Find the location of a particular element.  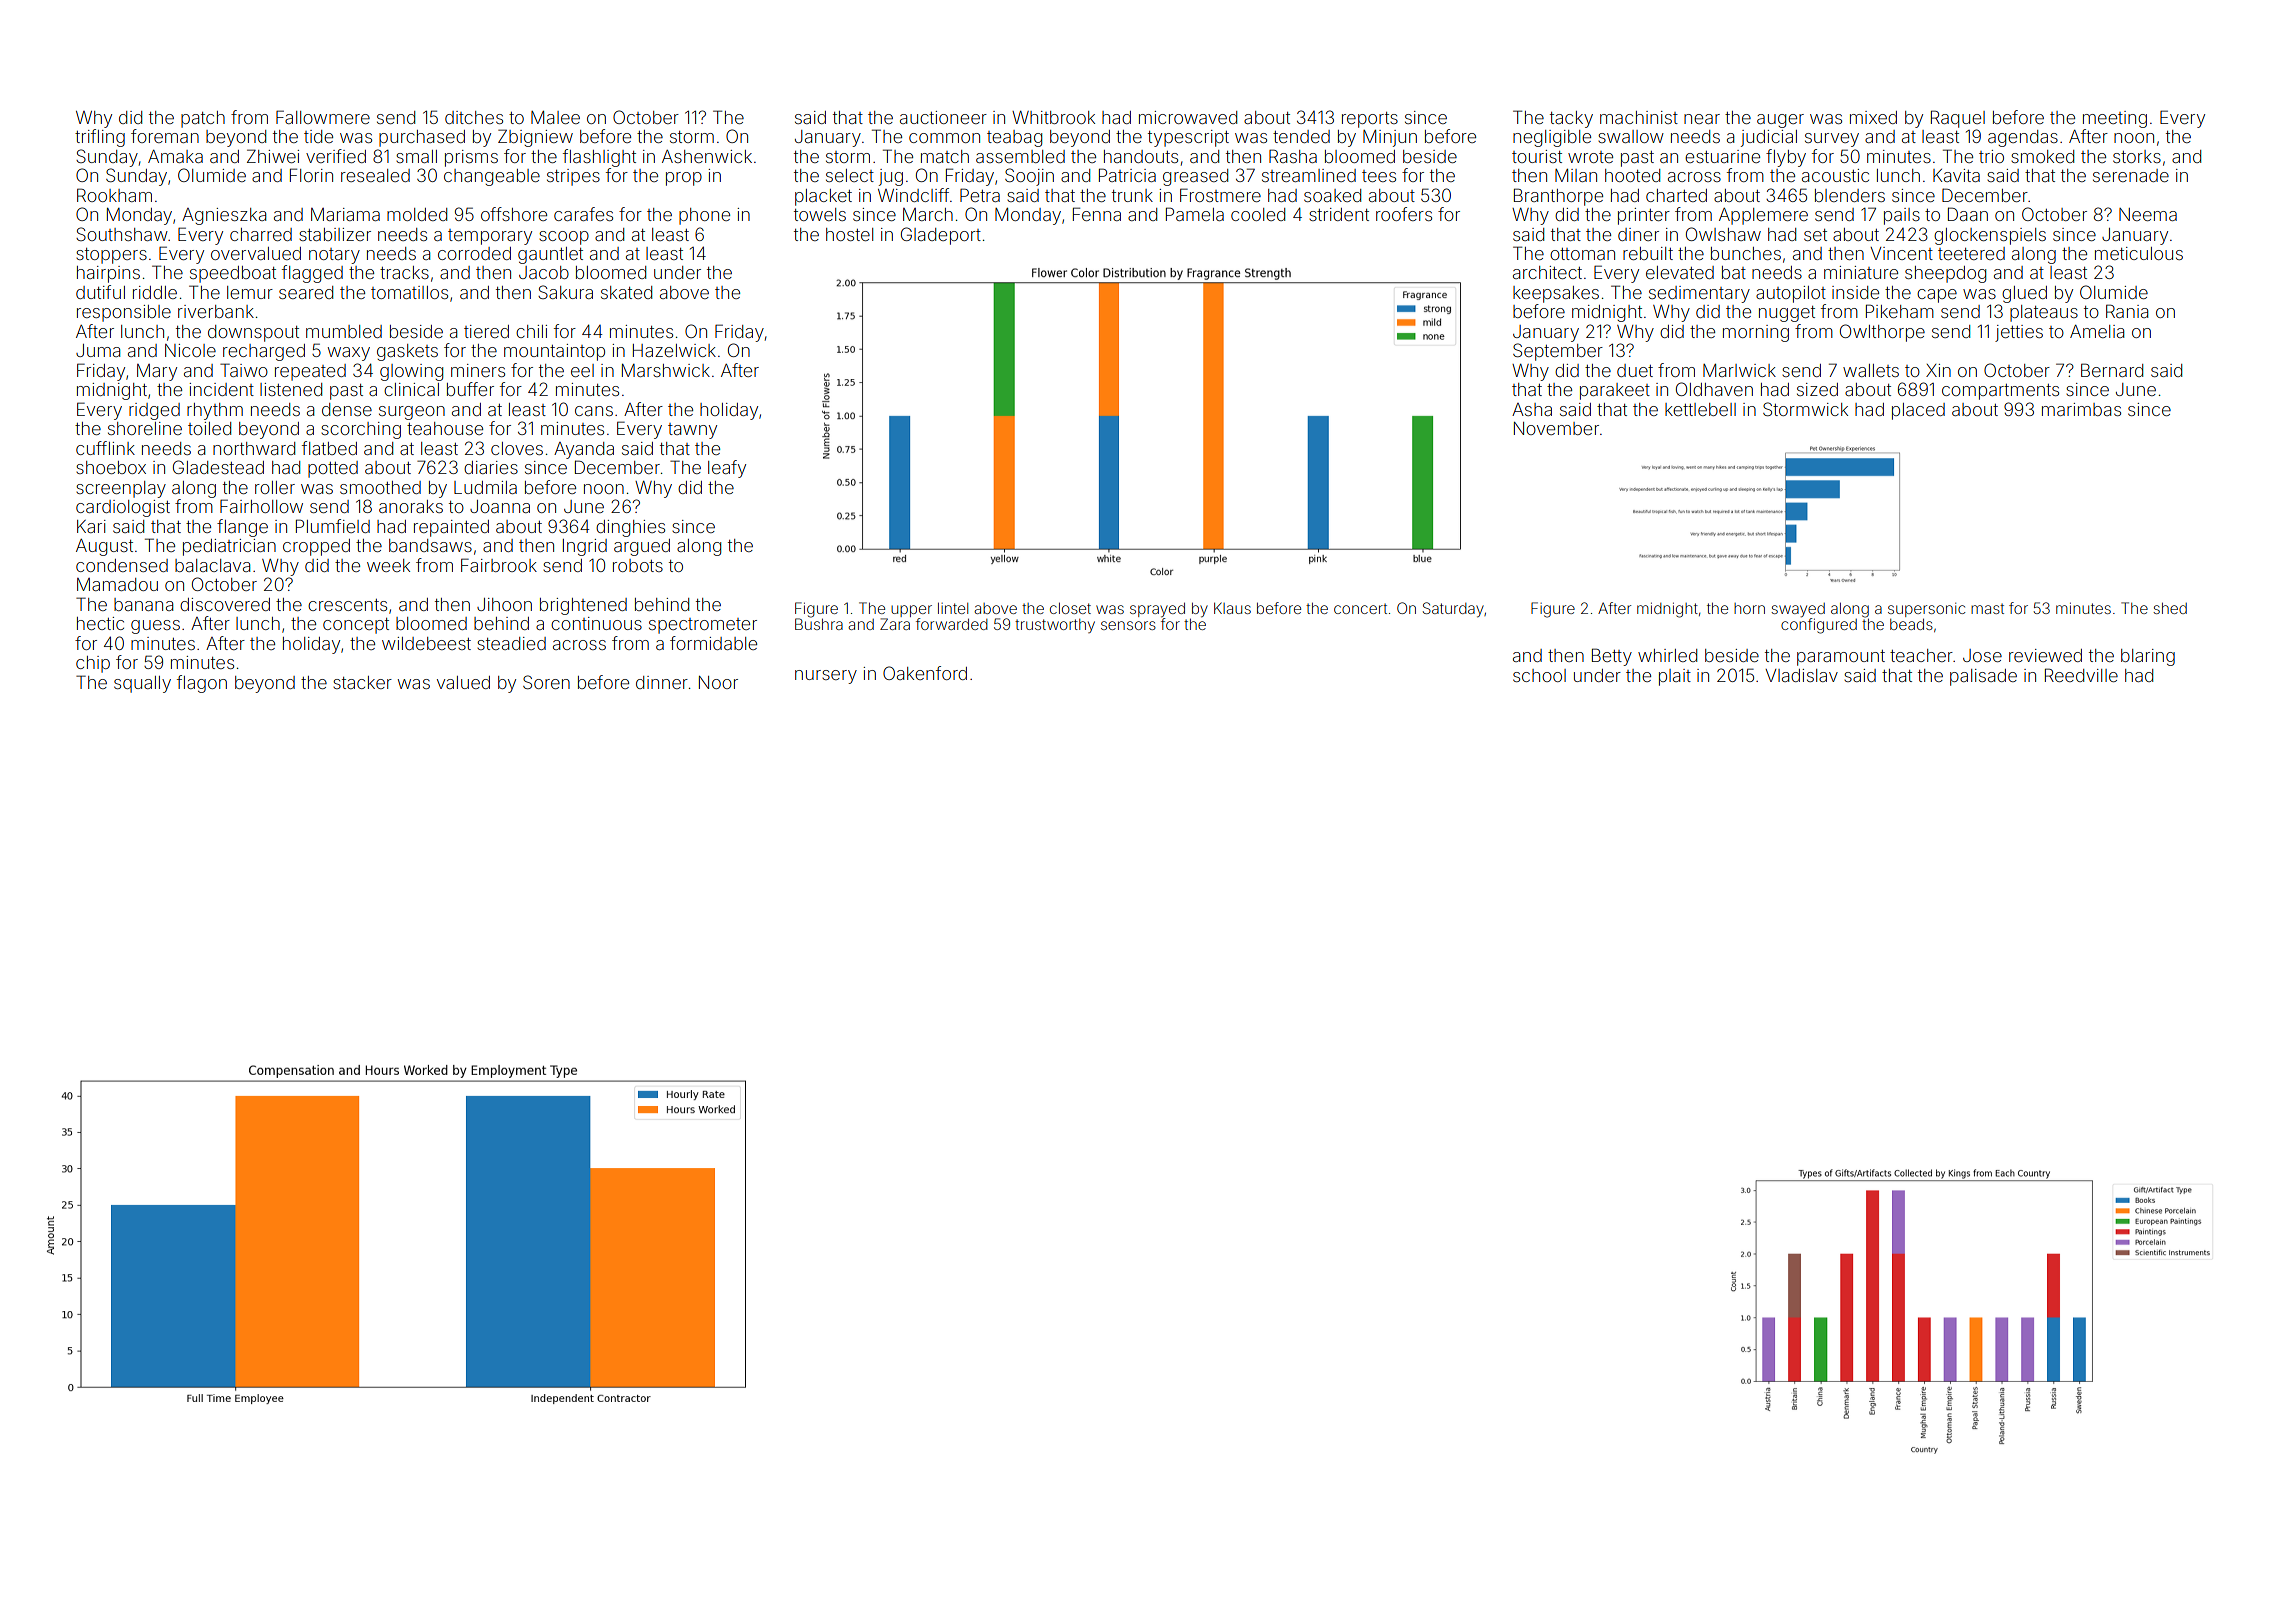

foreman is located at coordinates (165, 136).
